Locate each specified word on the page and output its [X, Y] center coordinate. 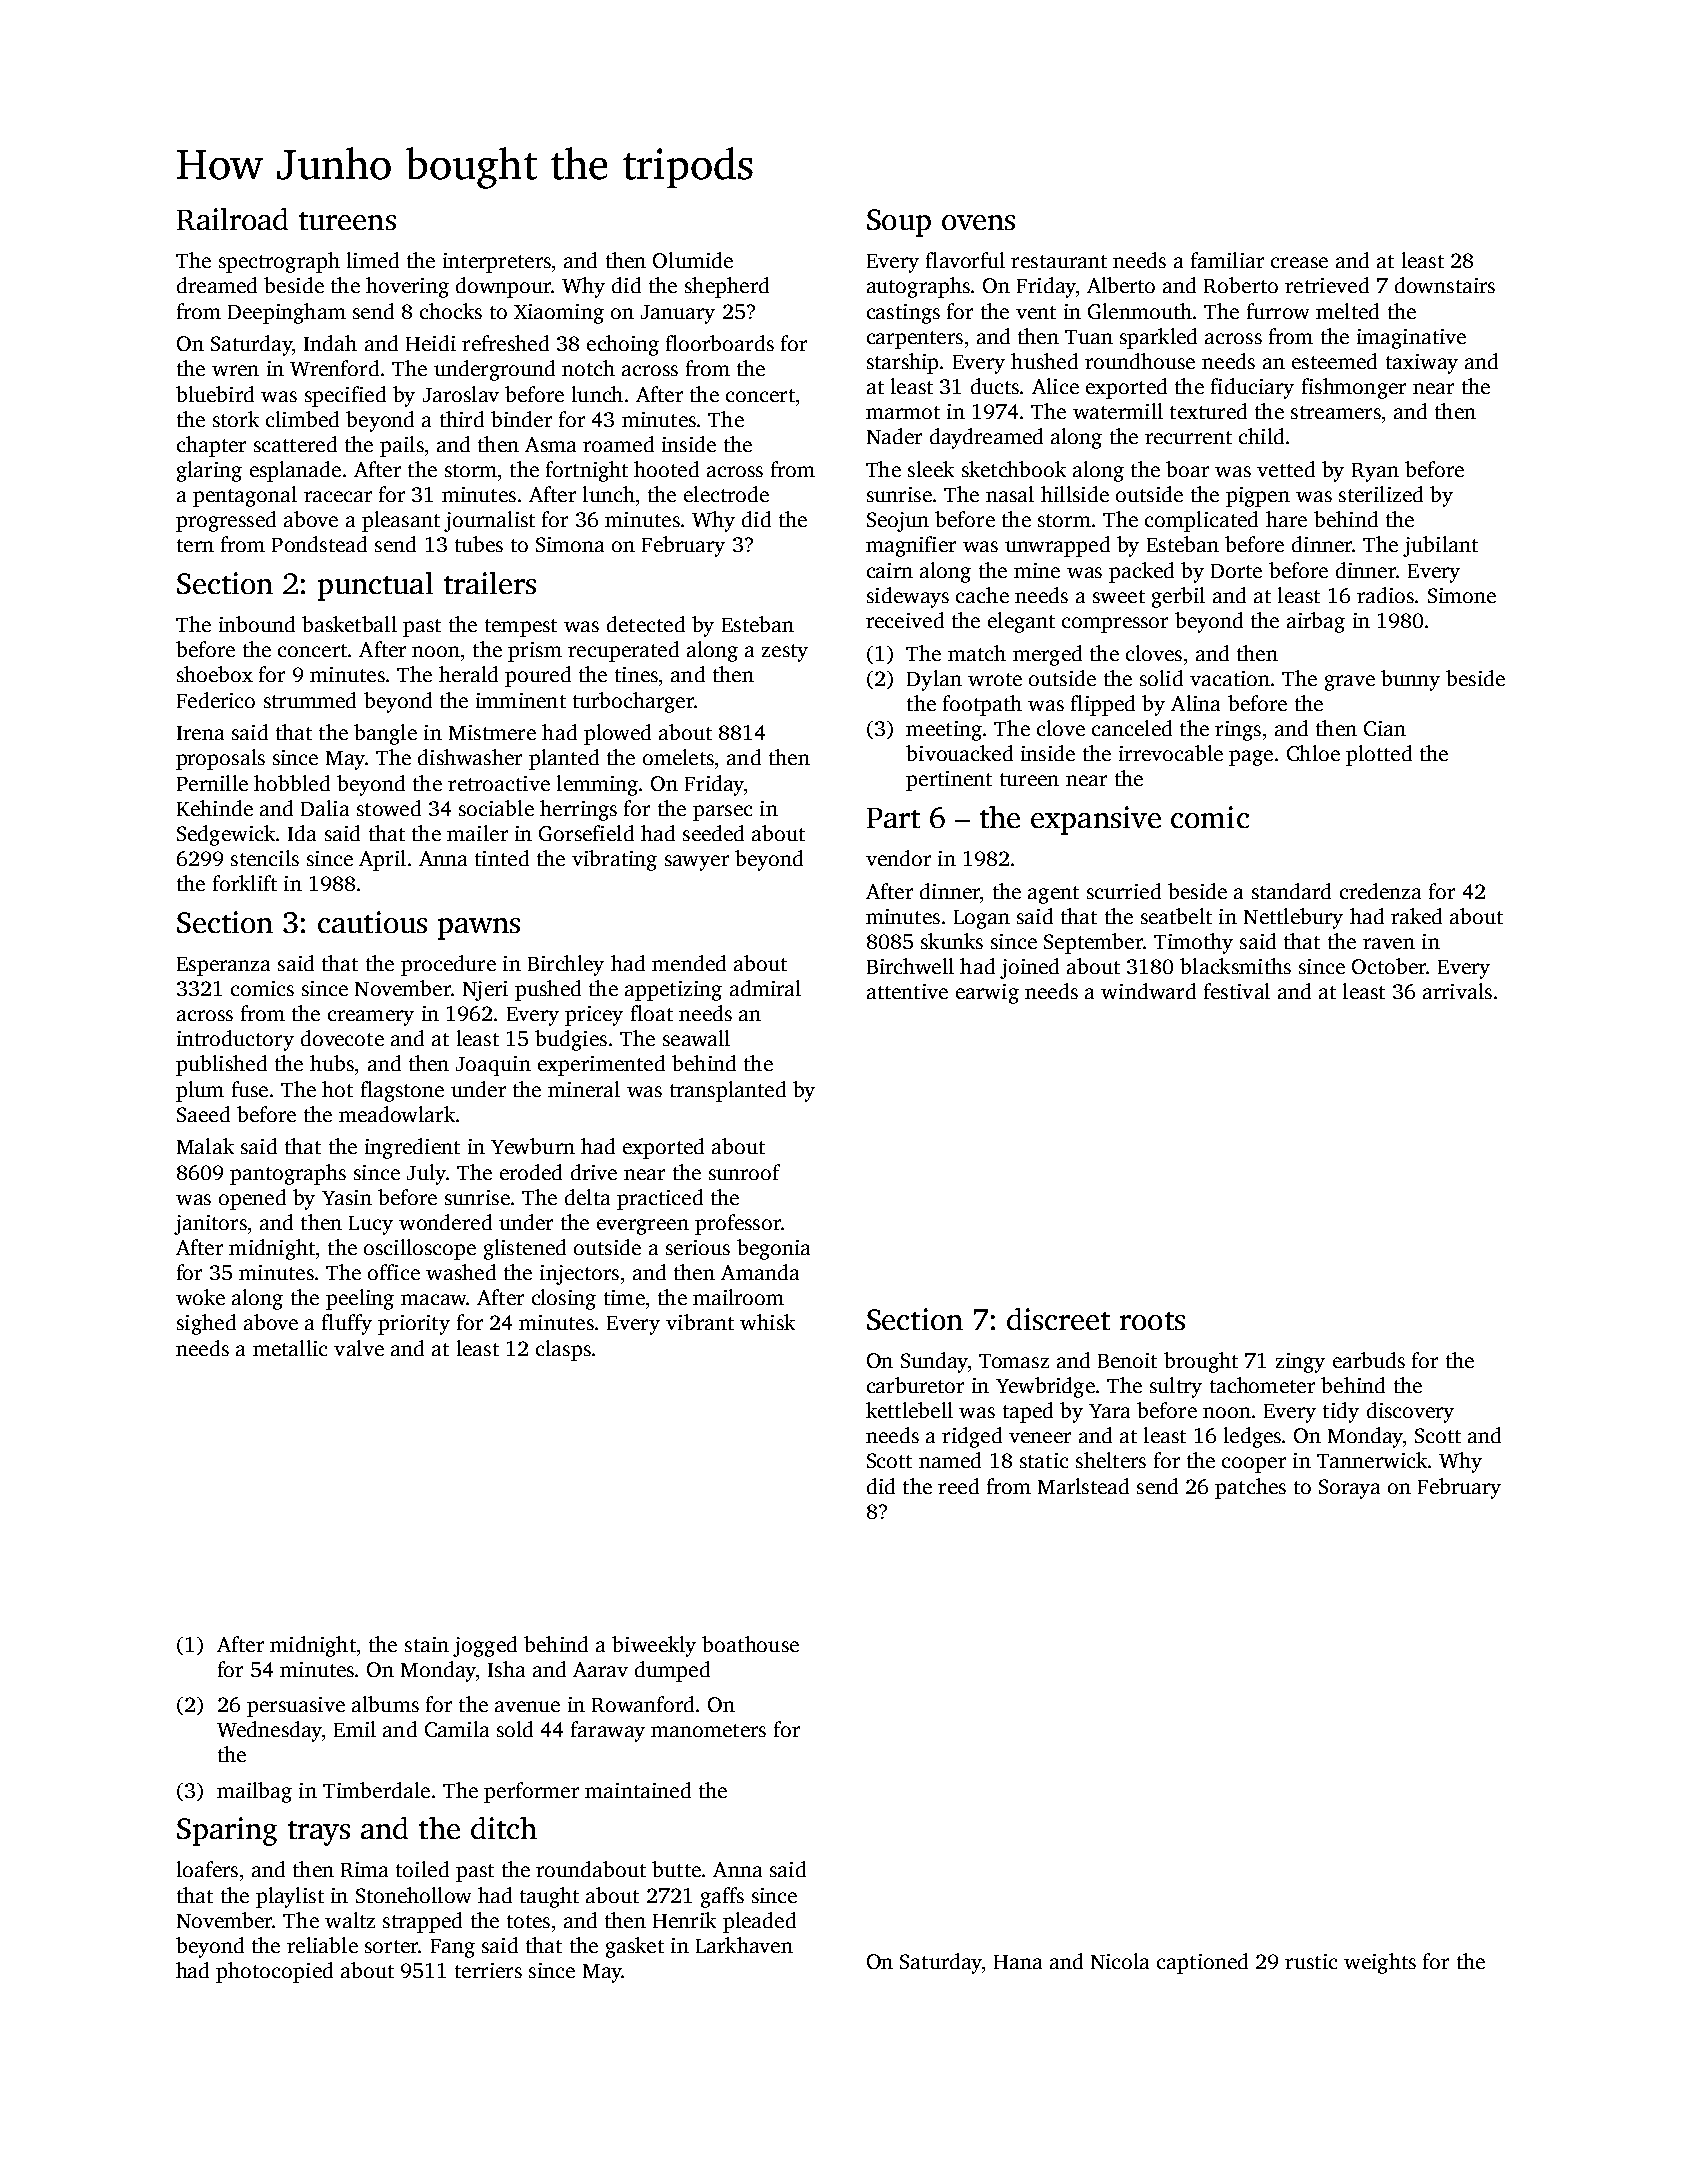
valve [359, 1348]
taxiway [1422, 364]
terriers [488, 1970]
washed [461, 1272]
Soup [899, 223]
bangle [385, 734]
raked [1416, 916]
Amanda [760, 1272]
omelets [678, 757]
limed [373, 260]
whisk [767, 1322]
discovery [1410, 1412]
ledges [1252, 1437]
